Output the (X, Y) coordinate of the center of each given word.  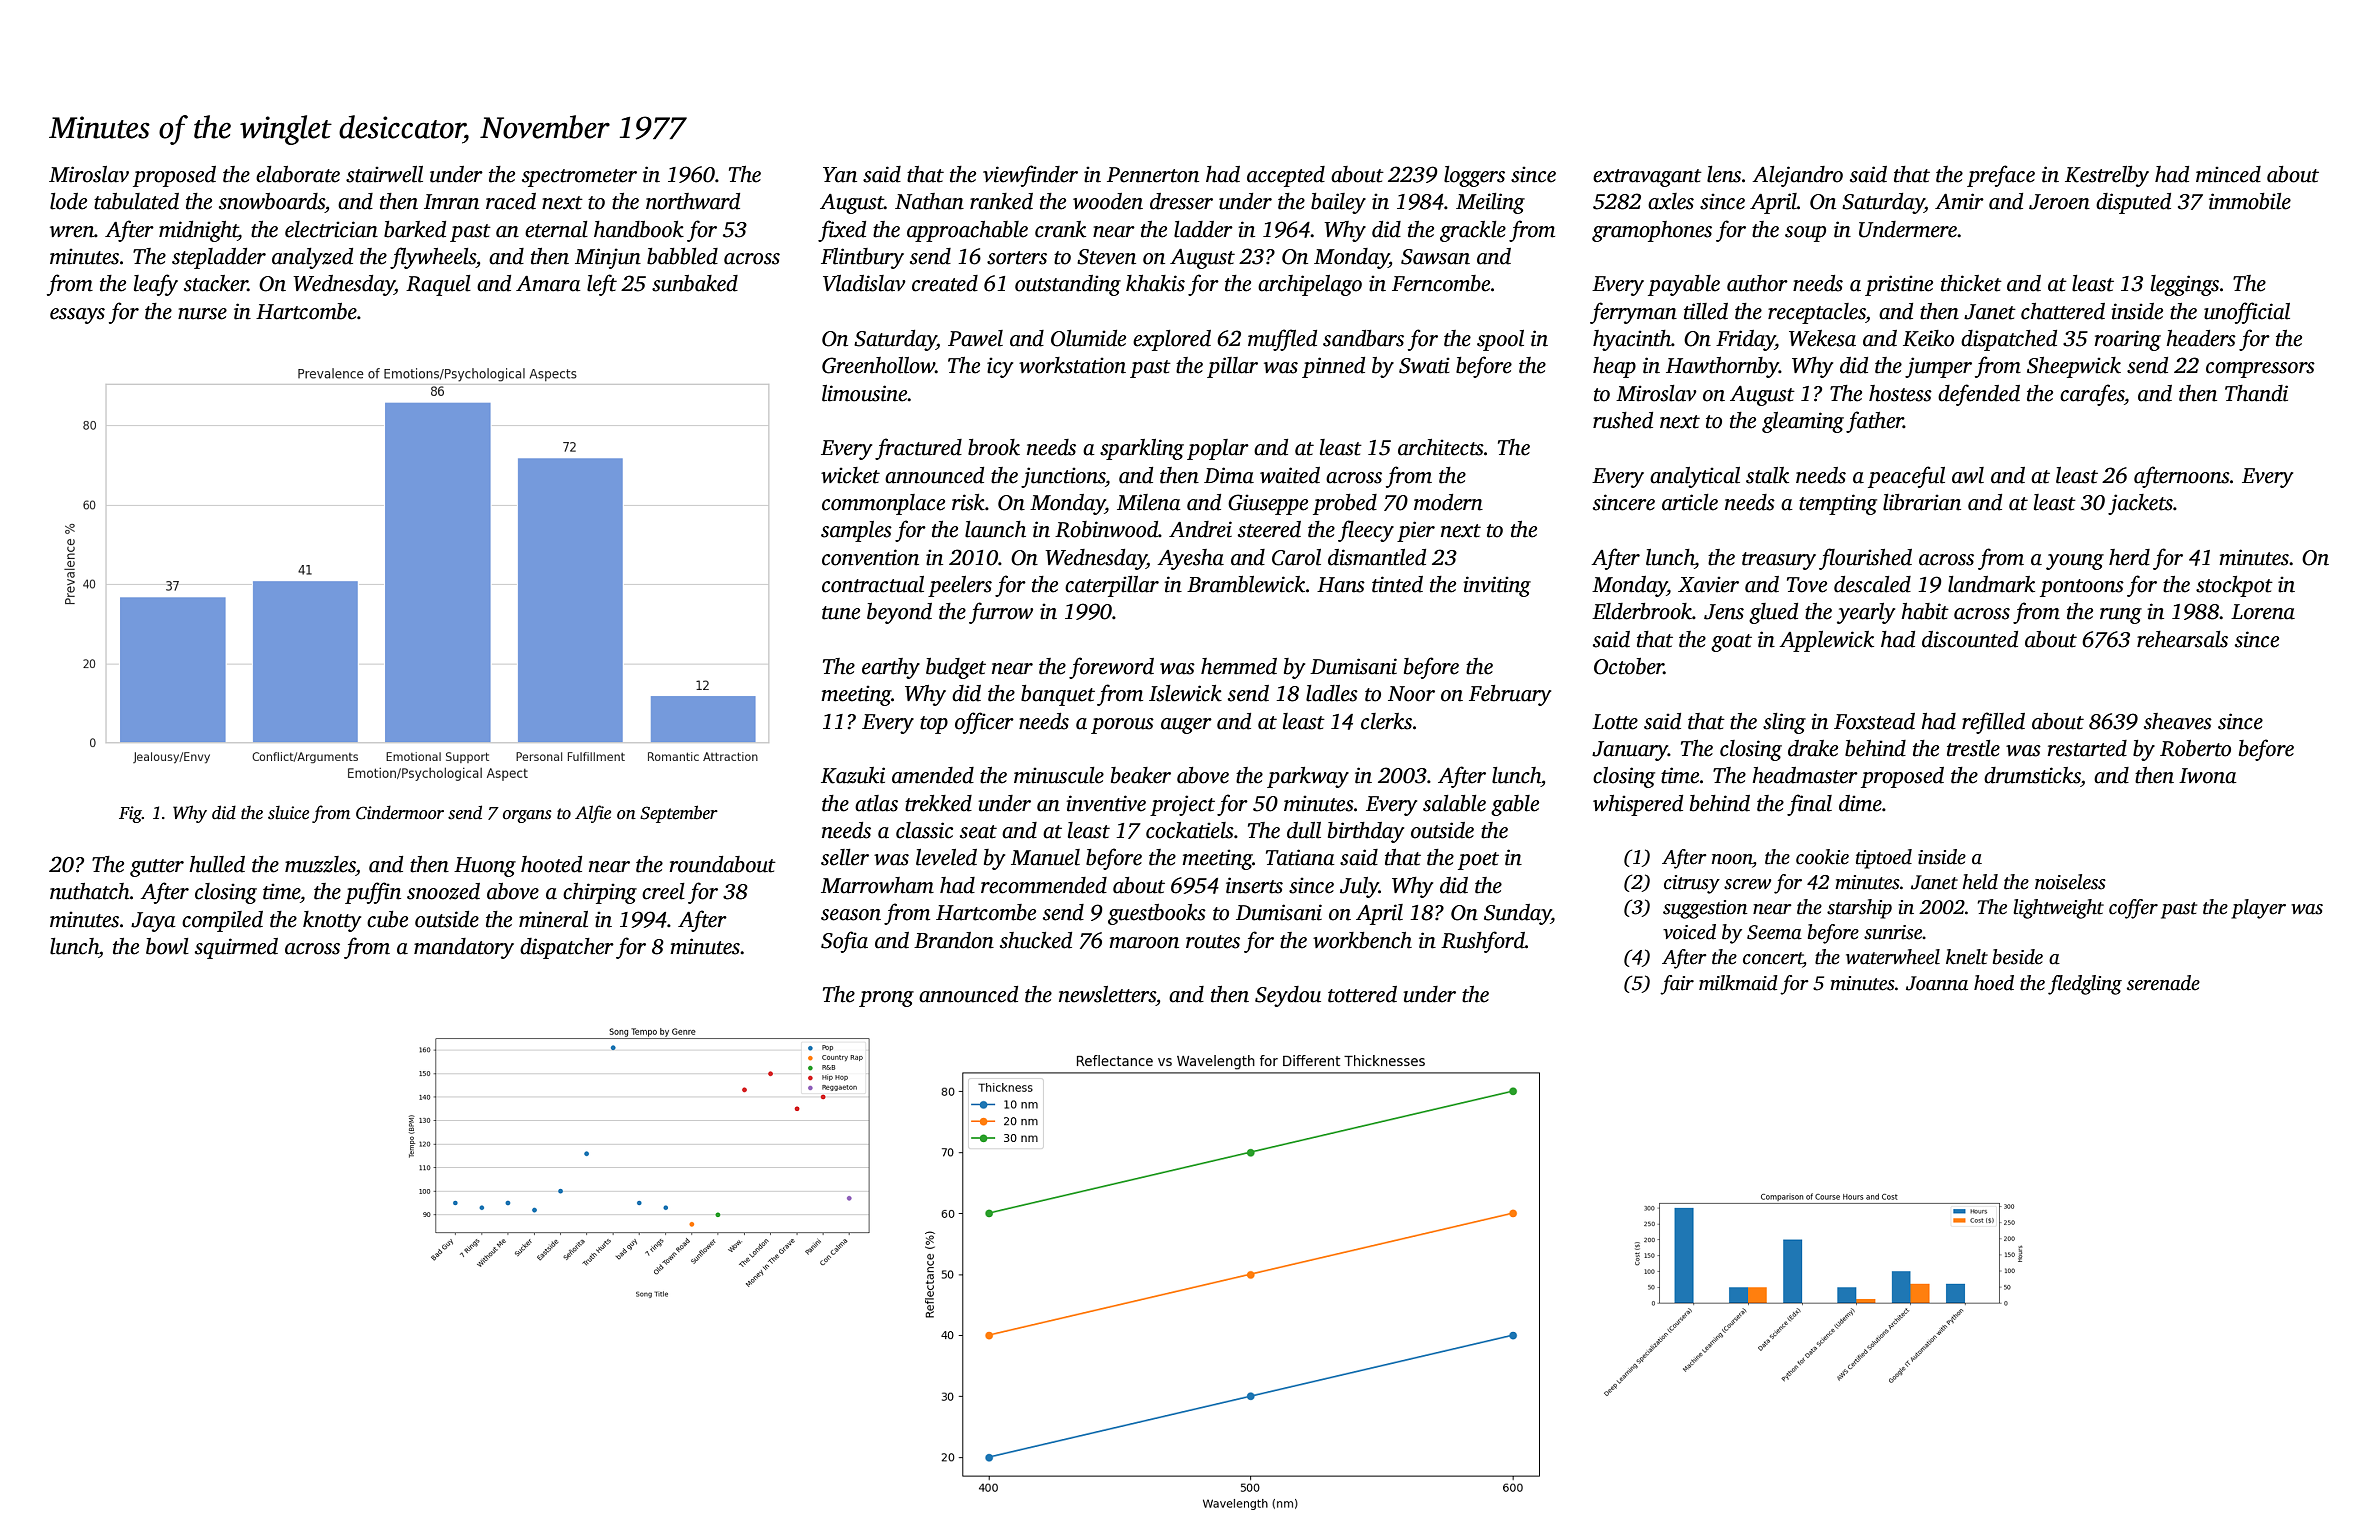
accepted (1286, 176)
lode (68, 201)
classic (924, 830)
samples (856, 531)
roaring (2128, 340)
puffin (373, 893)
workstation (1072, 365)
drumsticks (2032, 775)
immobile (2250, 201)
